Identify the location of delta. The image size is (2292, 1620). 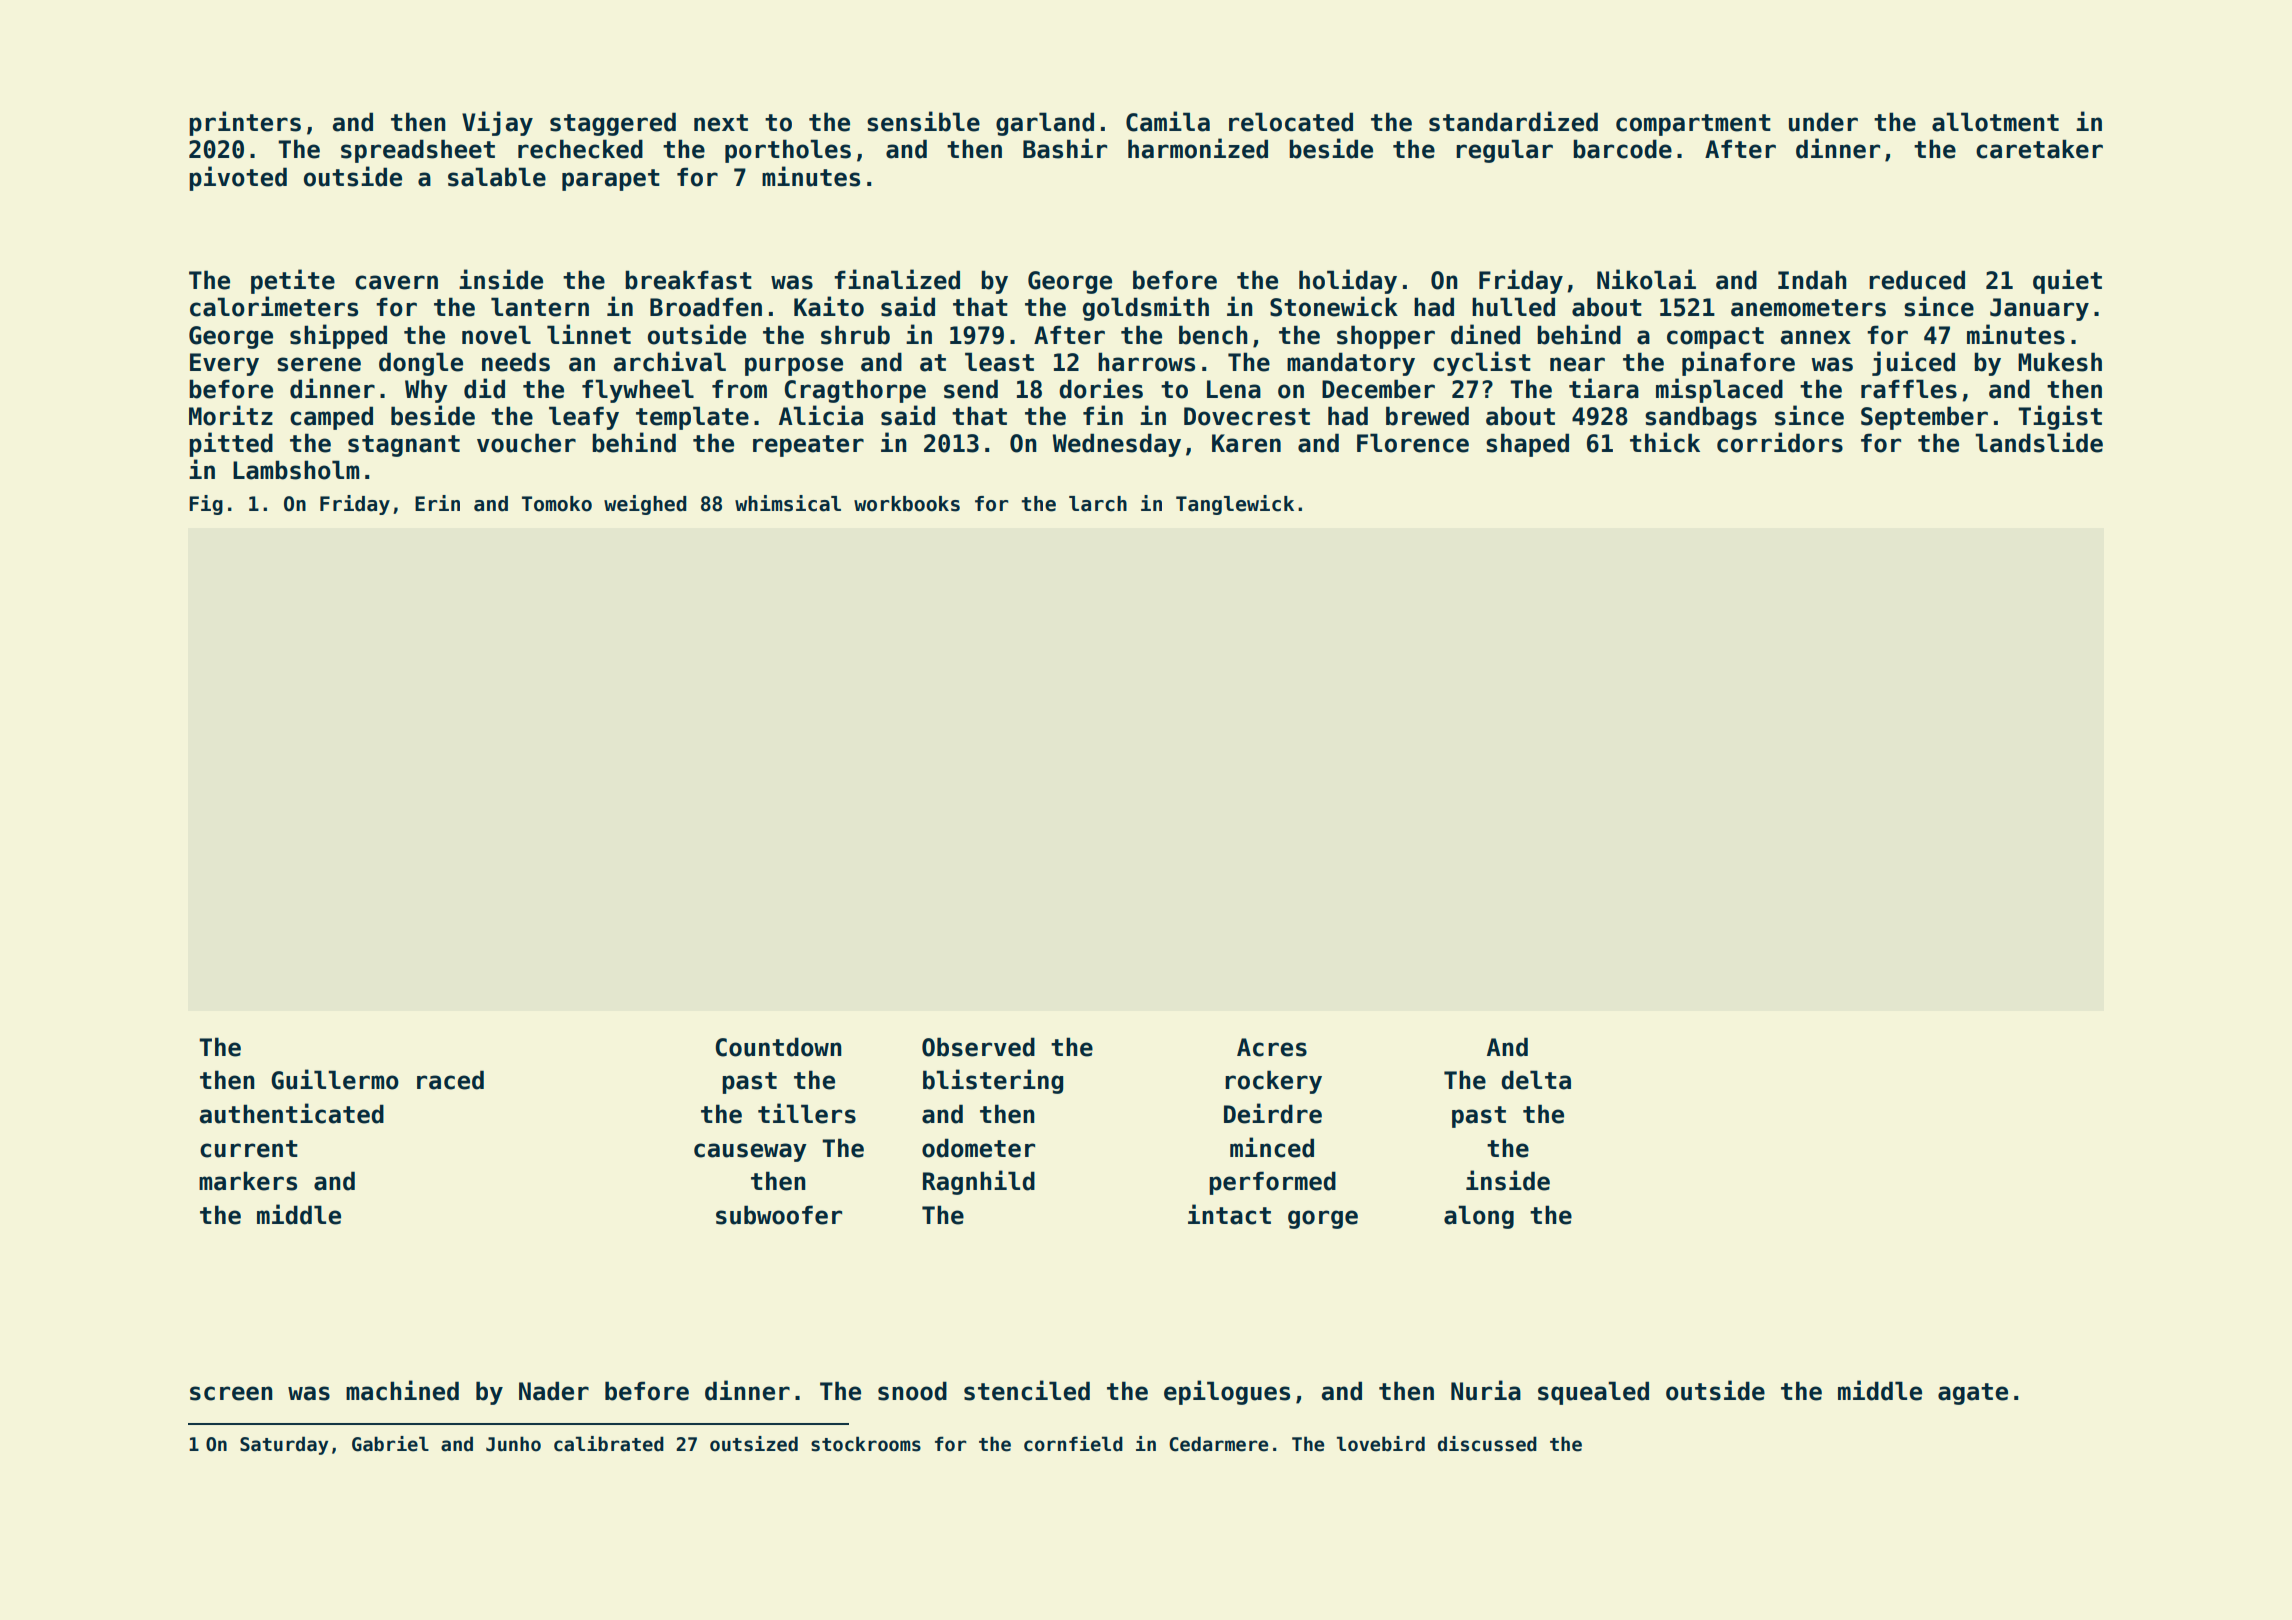
(1536, 1080).
